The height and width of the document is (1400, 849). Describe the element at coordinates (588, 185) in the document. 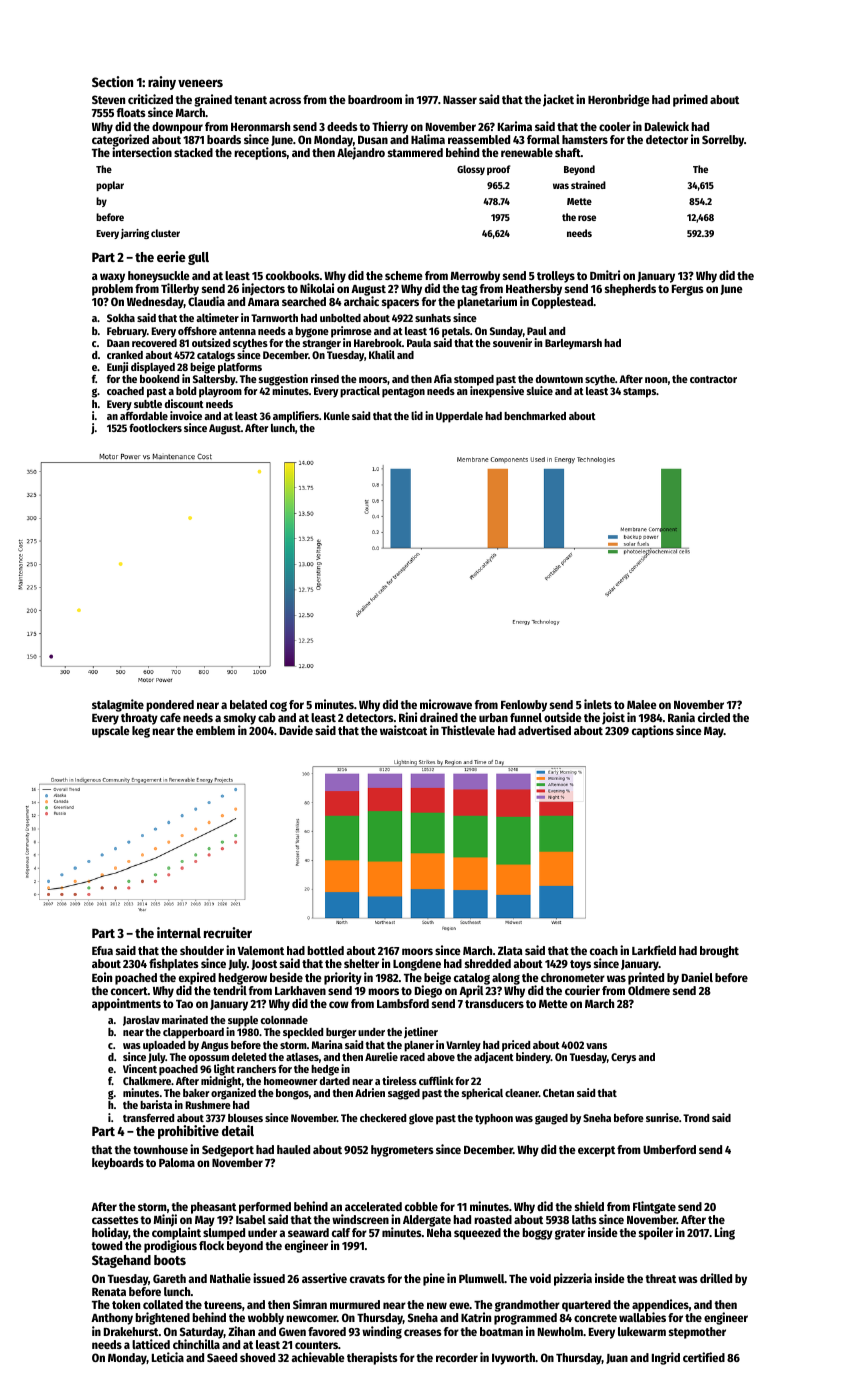

I see `strained` at that location.
